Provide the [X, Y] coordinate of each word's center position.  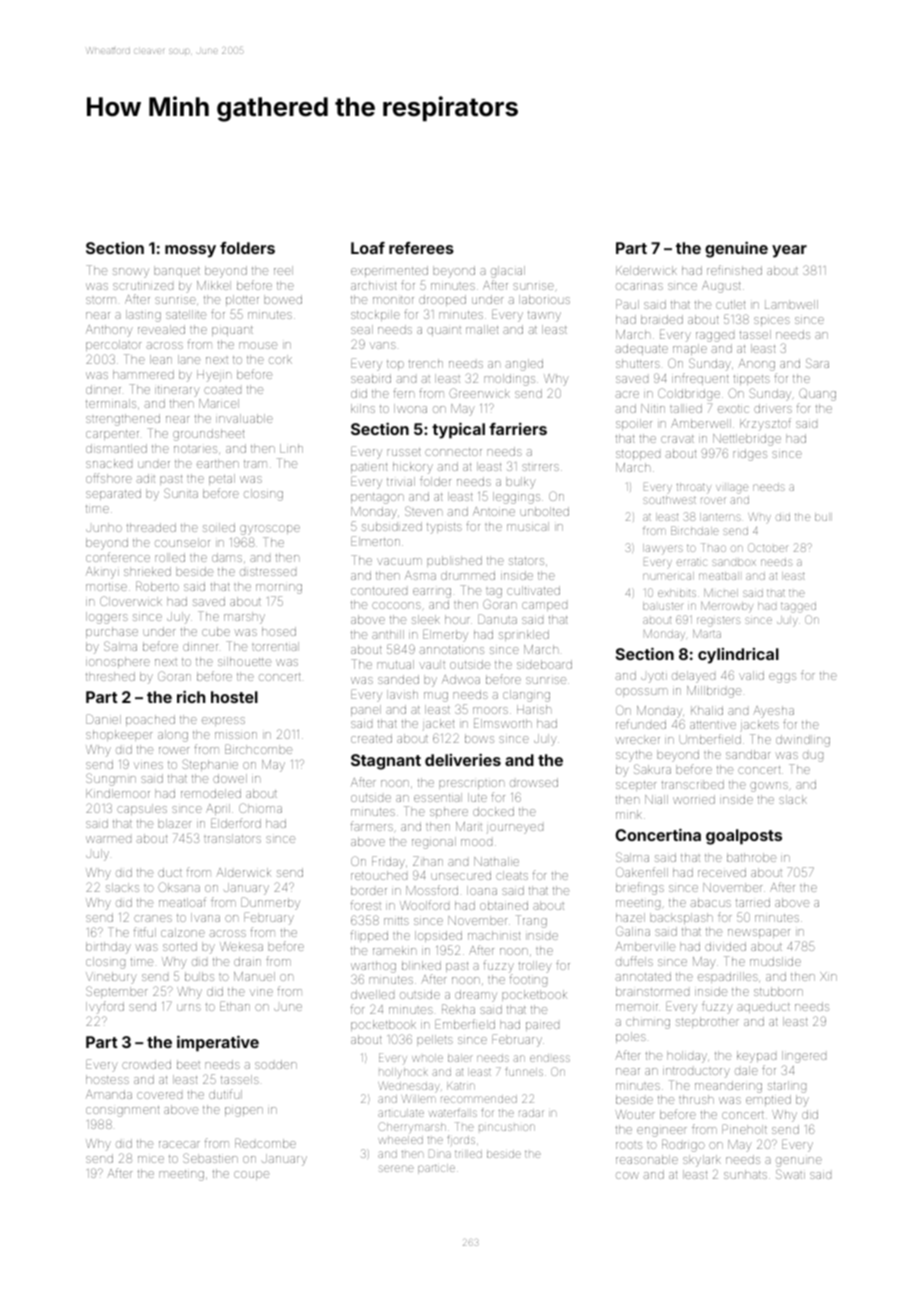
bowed [283, 299]
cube [216, 631]
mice [151, 1159]
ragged [715, 337]
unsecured [461, 875]
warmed [108, 839]
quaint [444, 331]
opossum [642, 692]
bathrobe [751, 857]
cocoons [396, 605]
